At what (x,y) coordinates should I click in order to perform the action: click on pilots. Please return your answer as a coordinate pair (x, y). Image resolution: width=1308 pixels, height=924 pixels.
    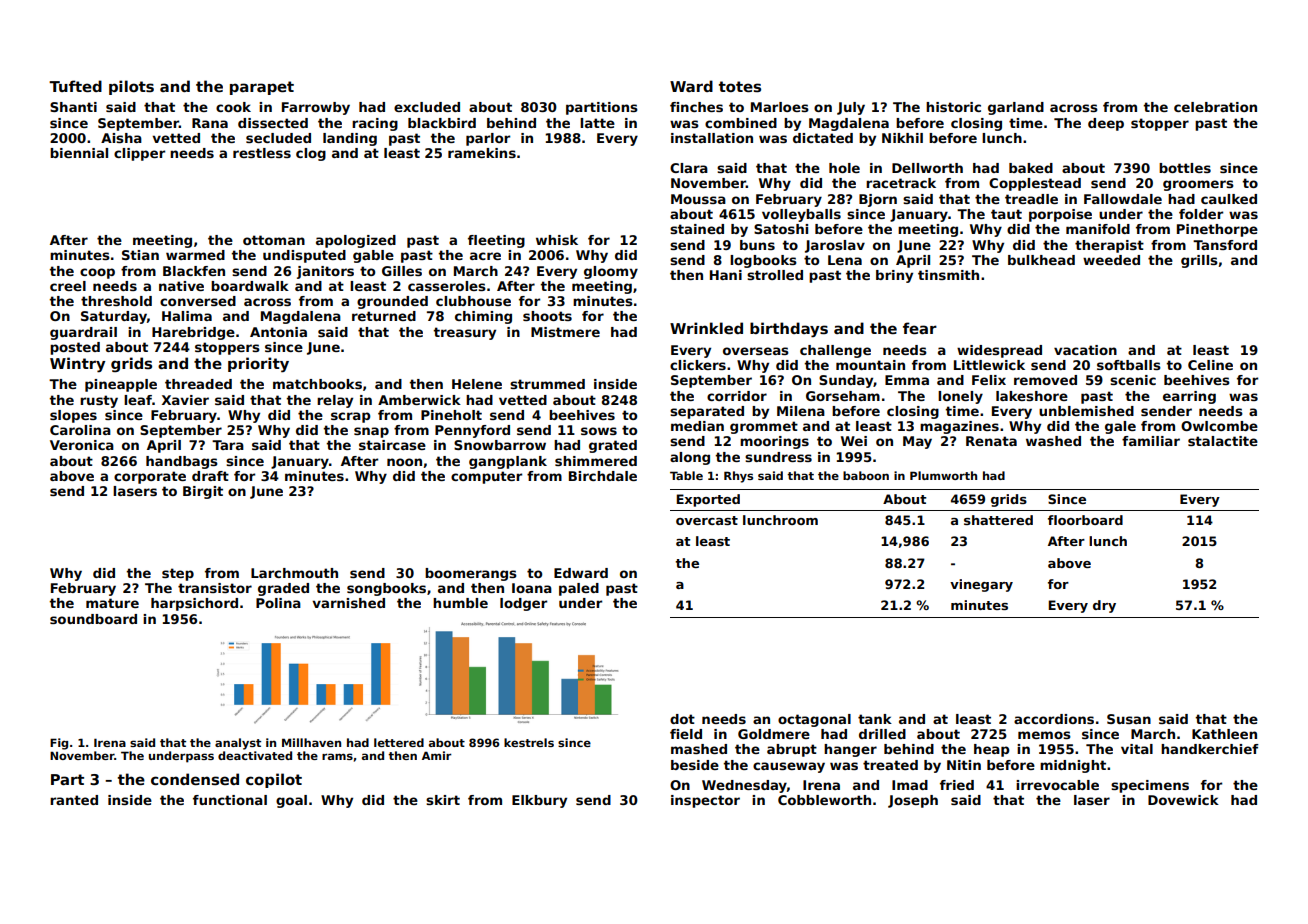
    Looking at the image, I should click on (131, 87).
